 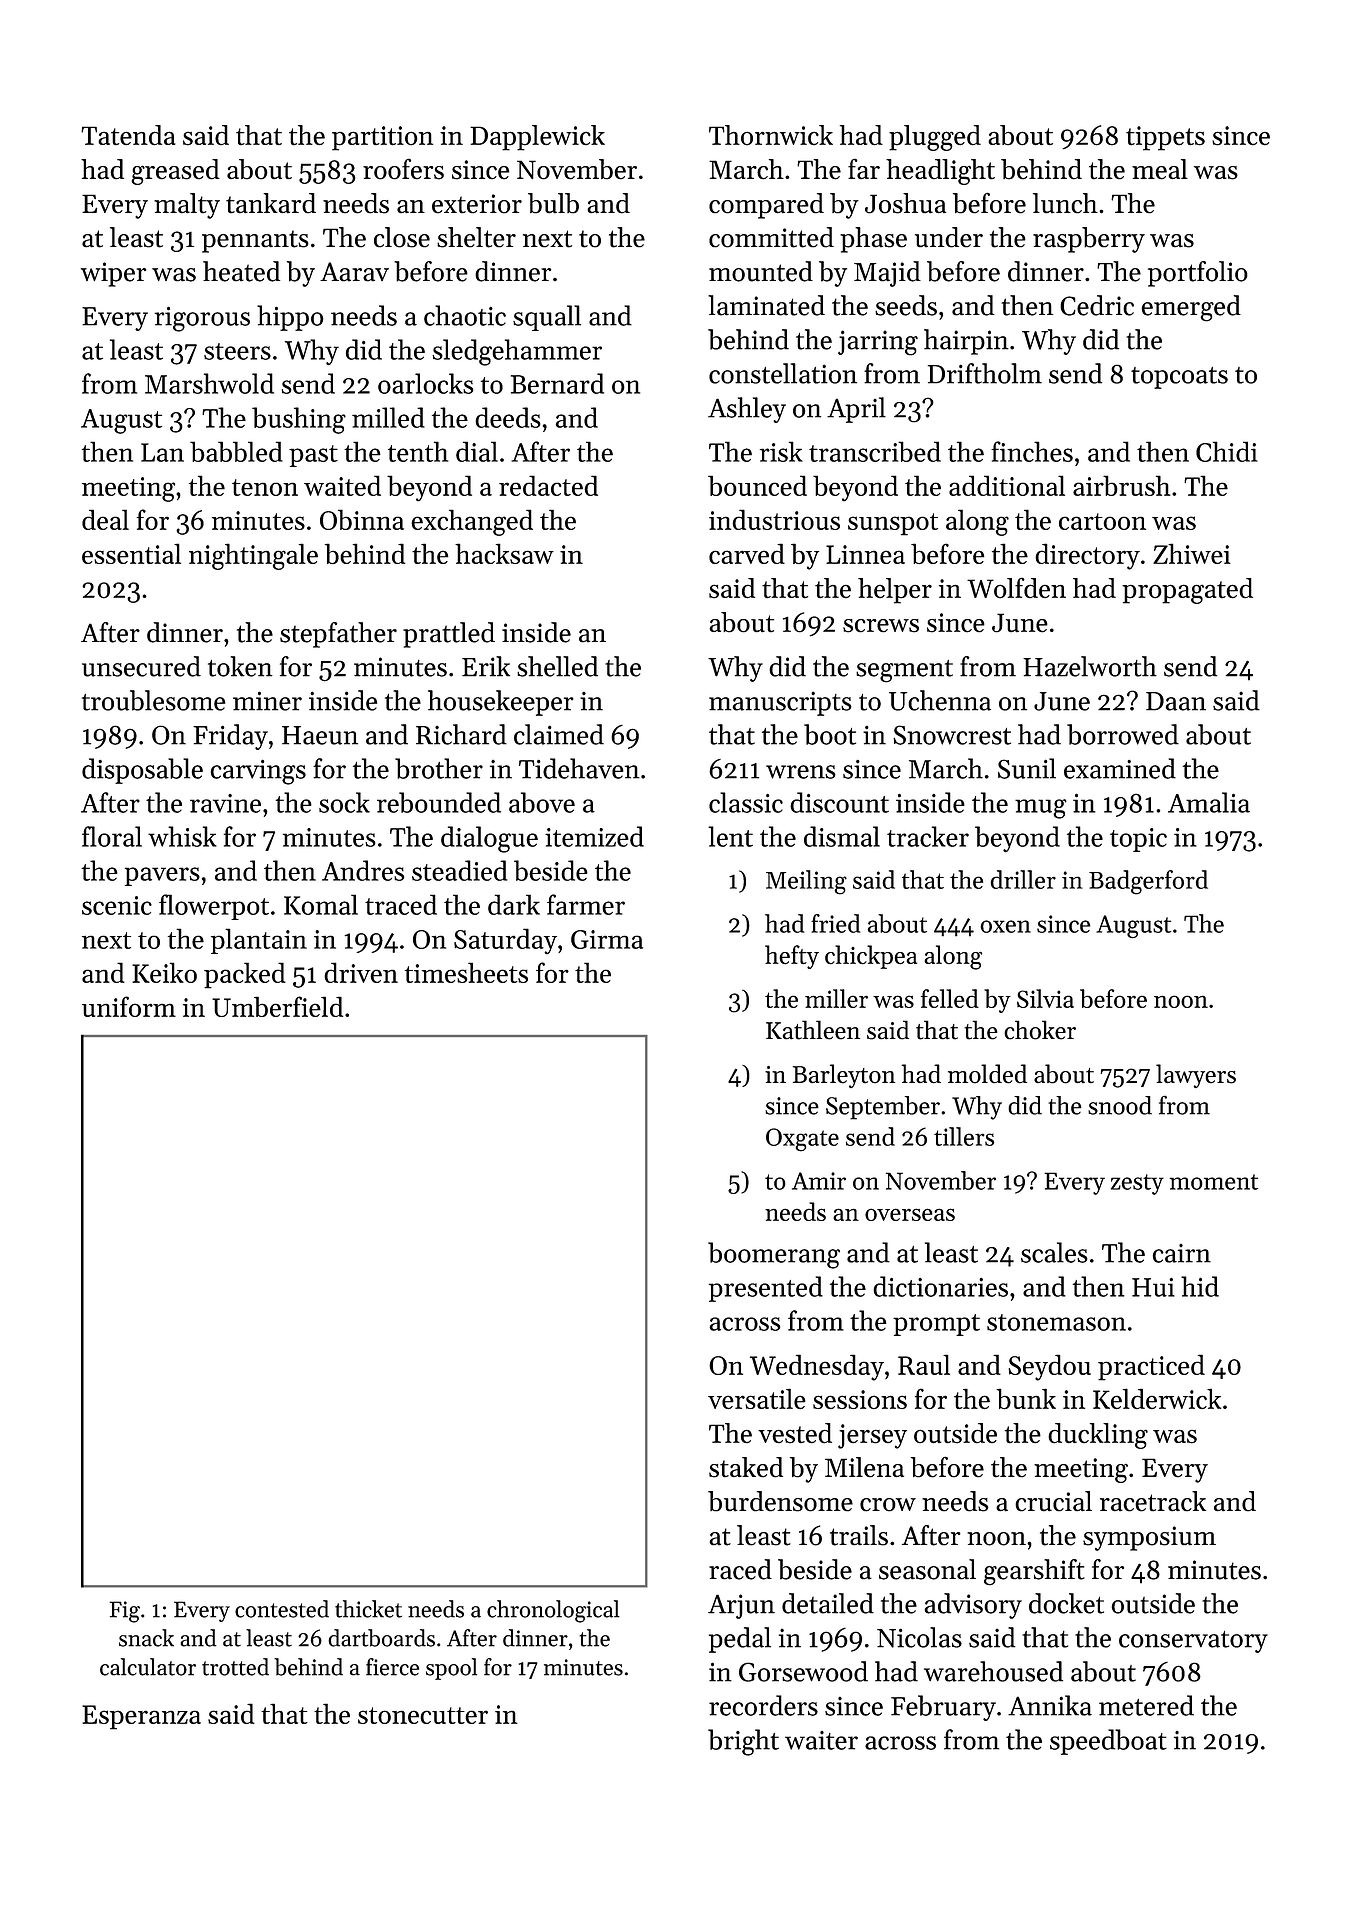 What do you see at coordinates (774, 1255) in the screenshot?
I see `boomerang` at bounding box center [774, 1255].
